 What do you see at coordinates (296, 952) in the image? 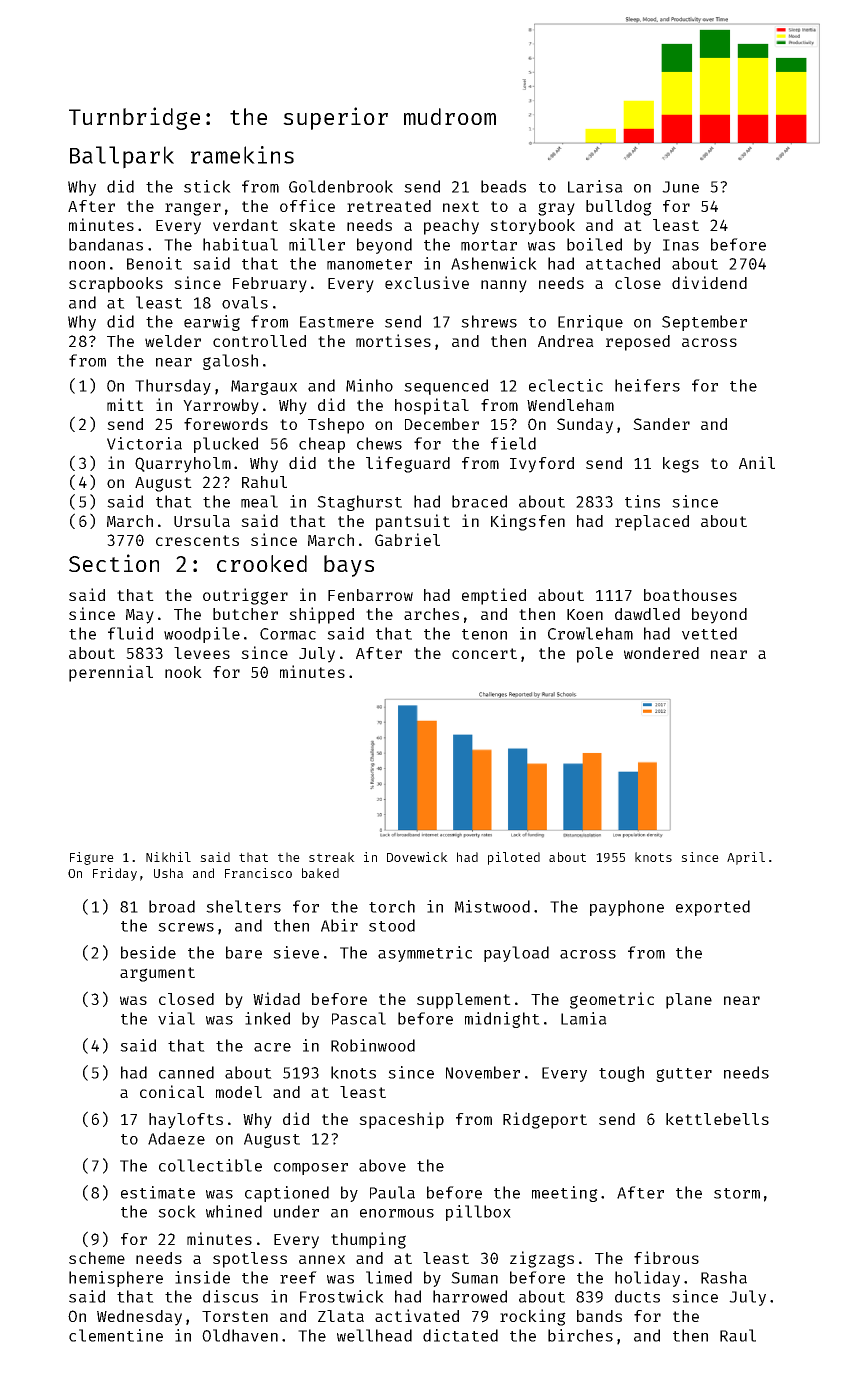
I see `sieve` at bounding box center [296, 952].
